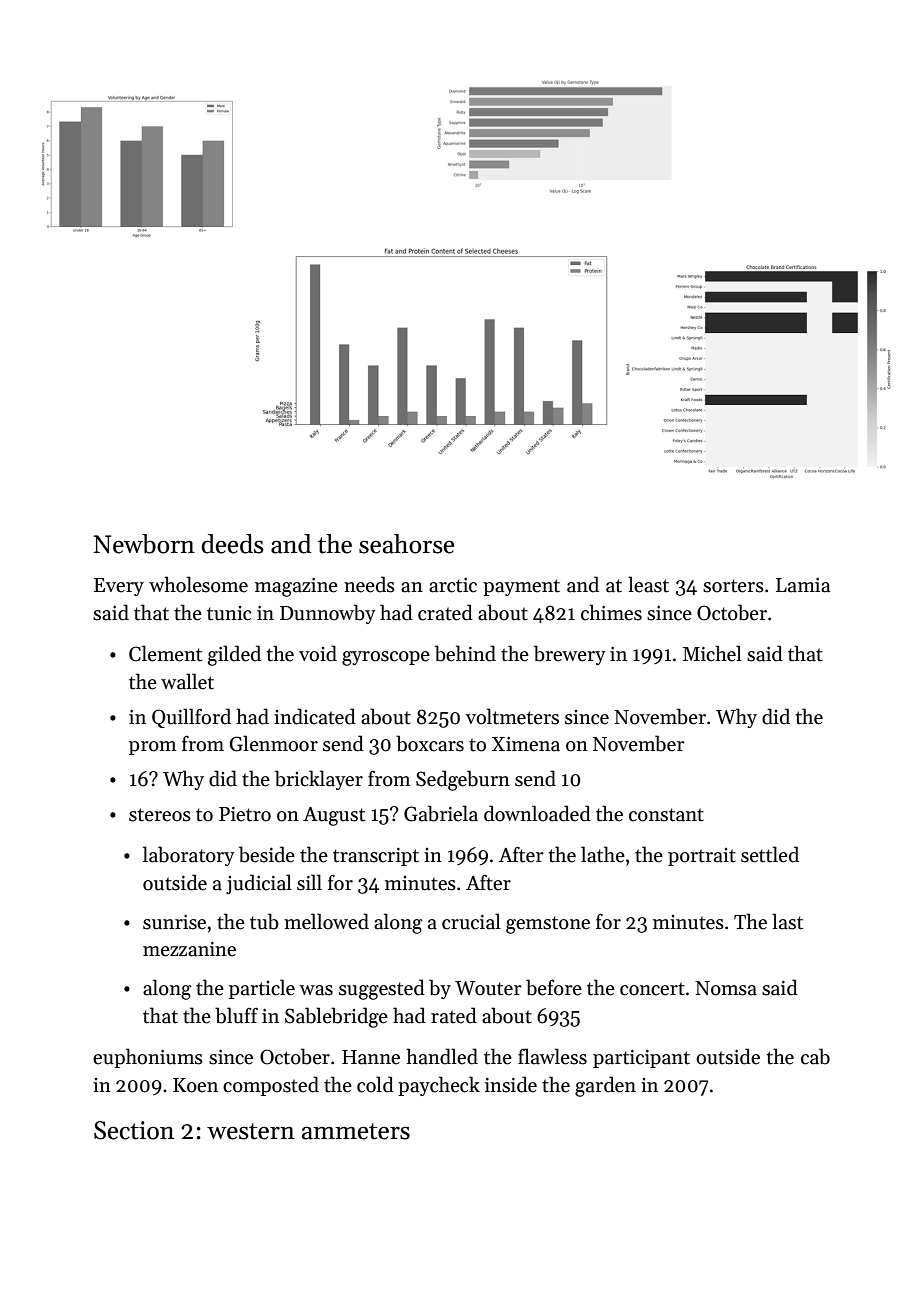 This document has width=924, height=1314. I want to click on voltmeters, so click(512, 716).
